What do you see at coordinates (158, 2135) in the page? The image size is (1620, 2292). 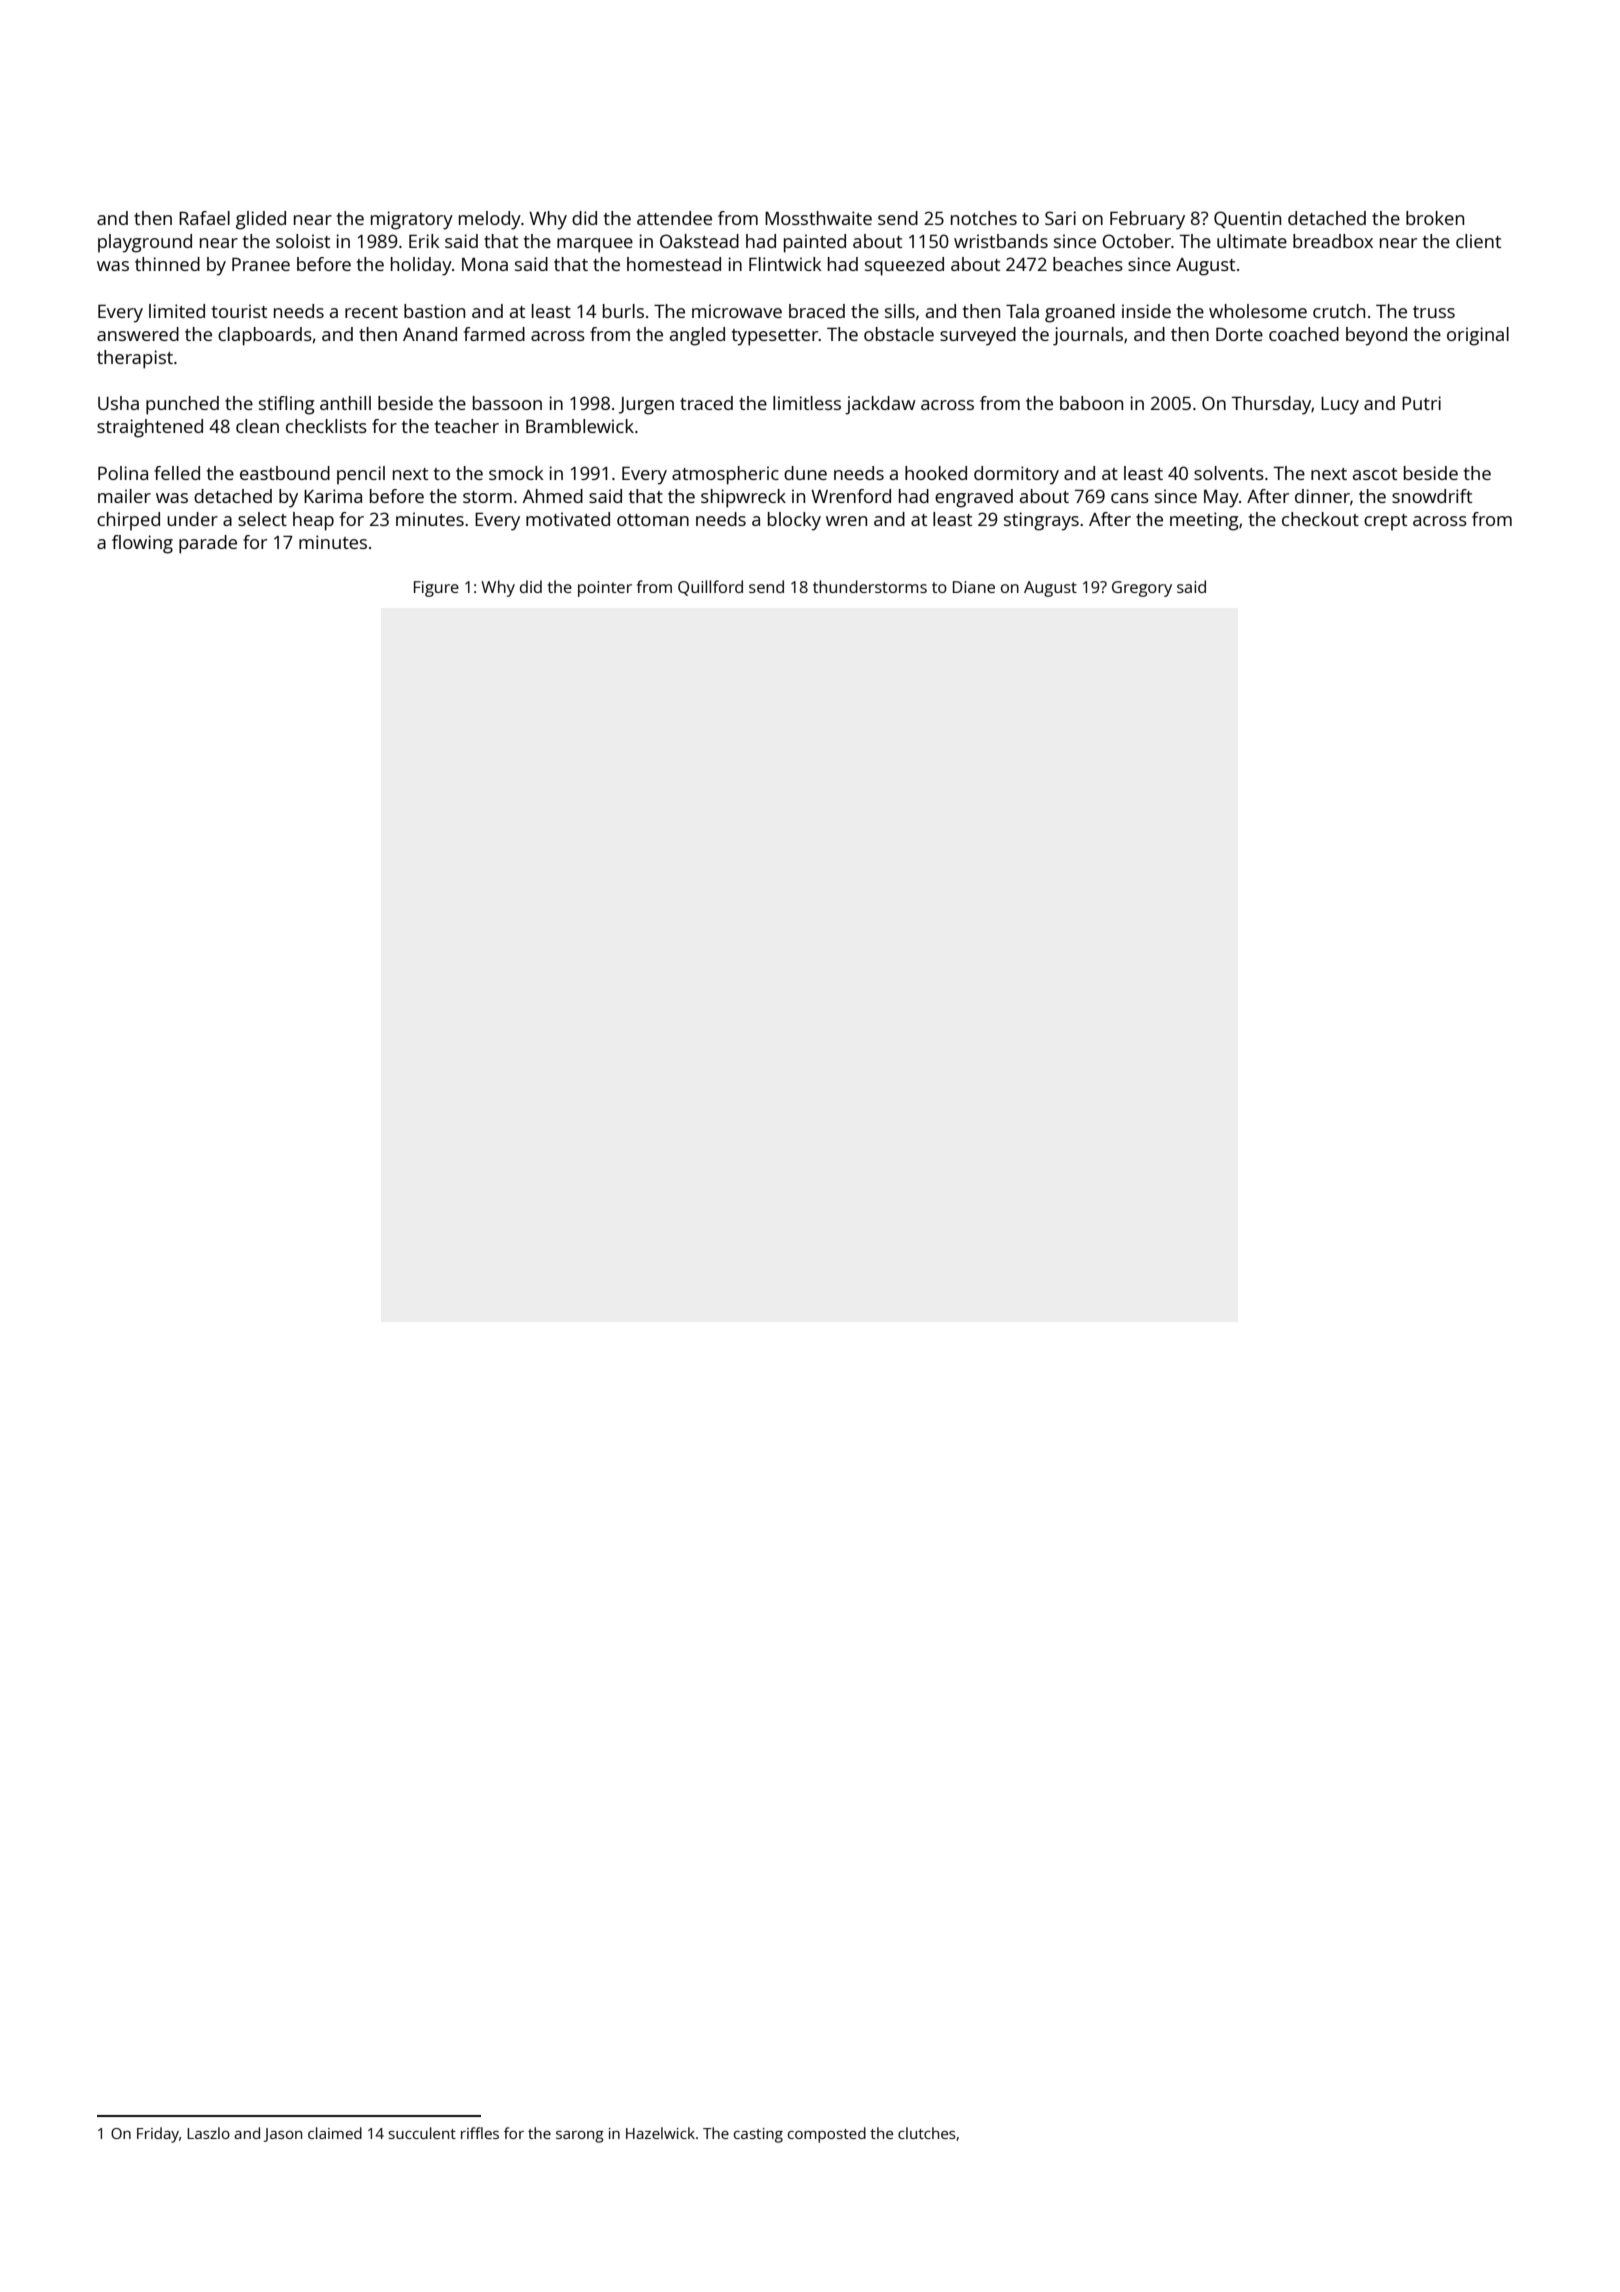 I see `Friday` at bounding box center [158, 2135].
